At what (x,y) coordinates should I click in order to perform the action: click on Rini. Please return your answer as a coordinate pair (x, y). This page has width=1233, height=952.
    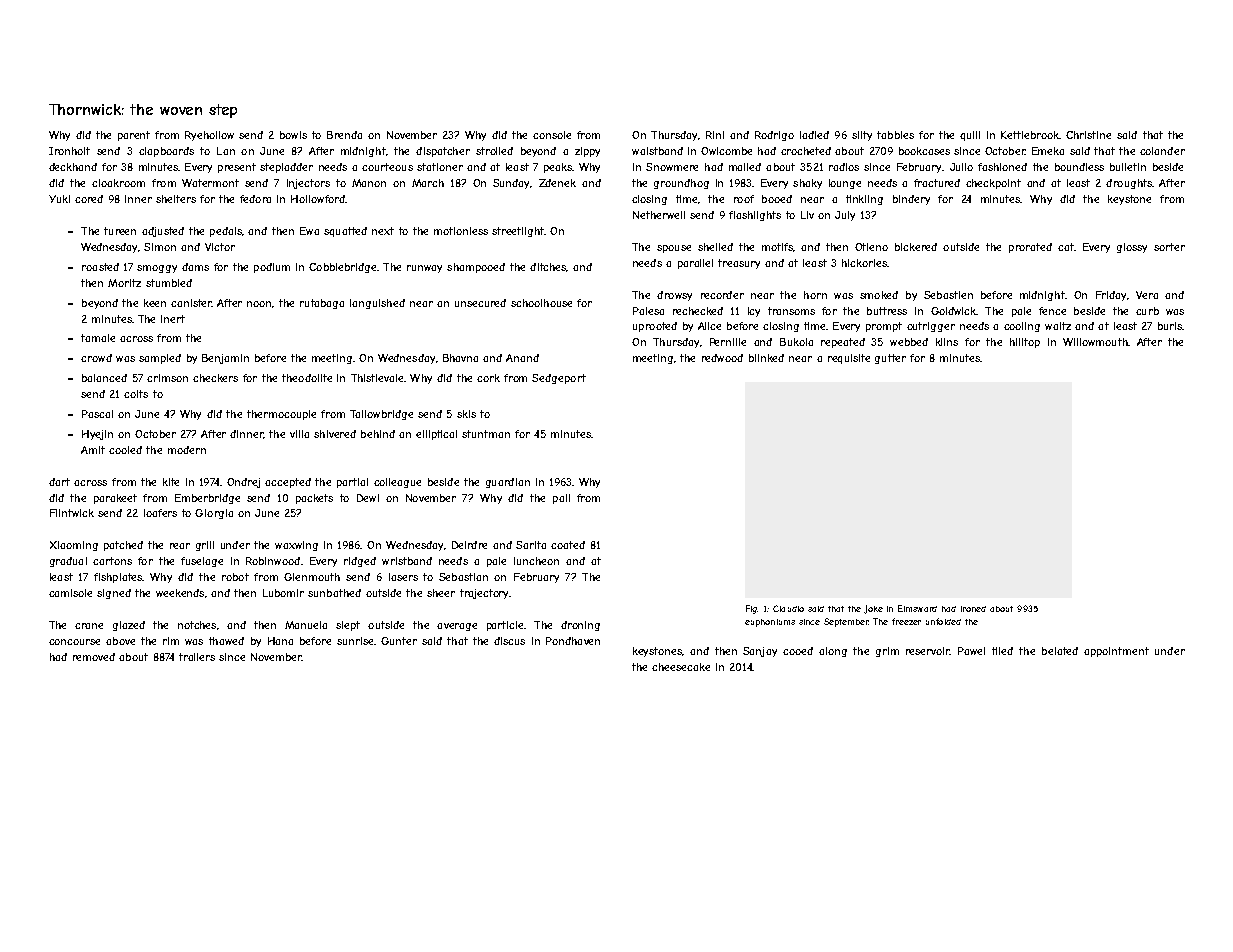
    Looking at the image, I should click on (715, 135).
